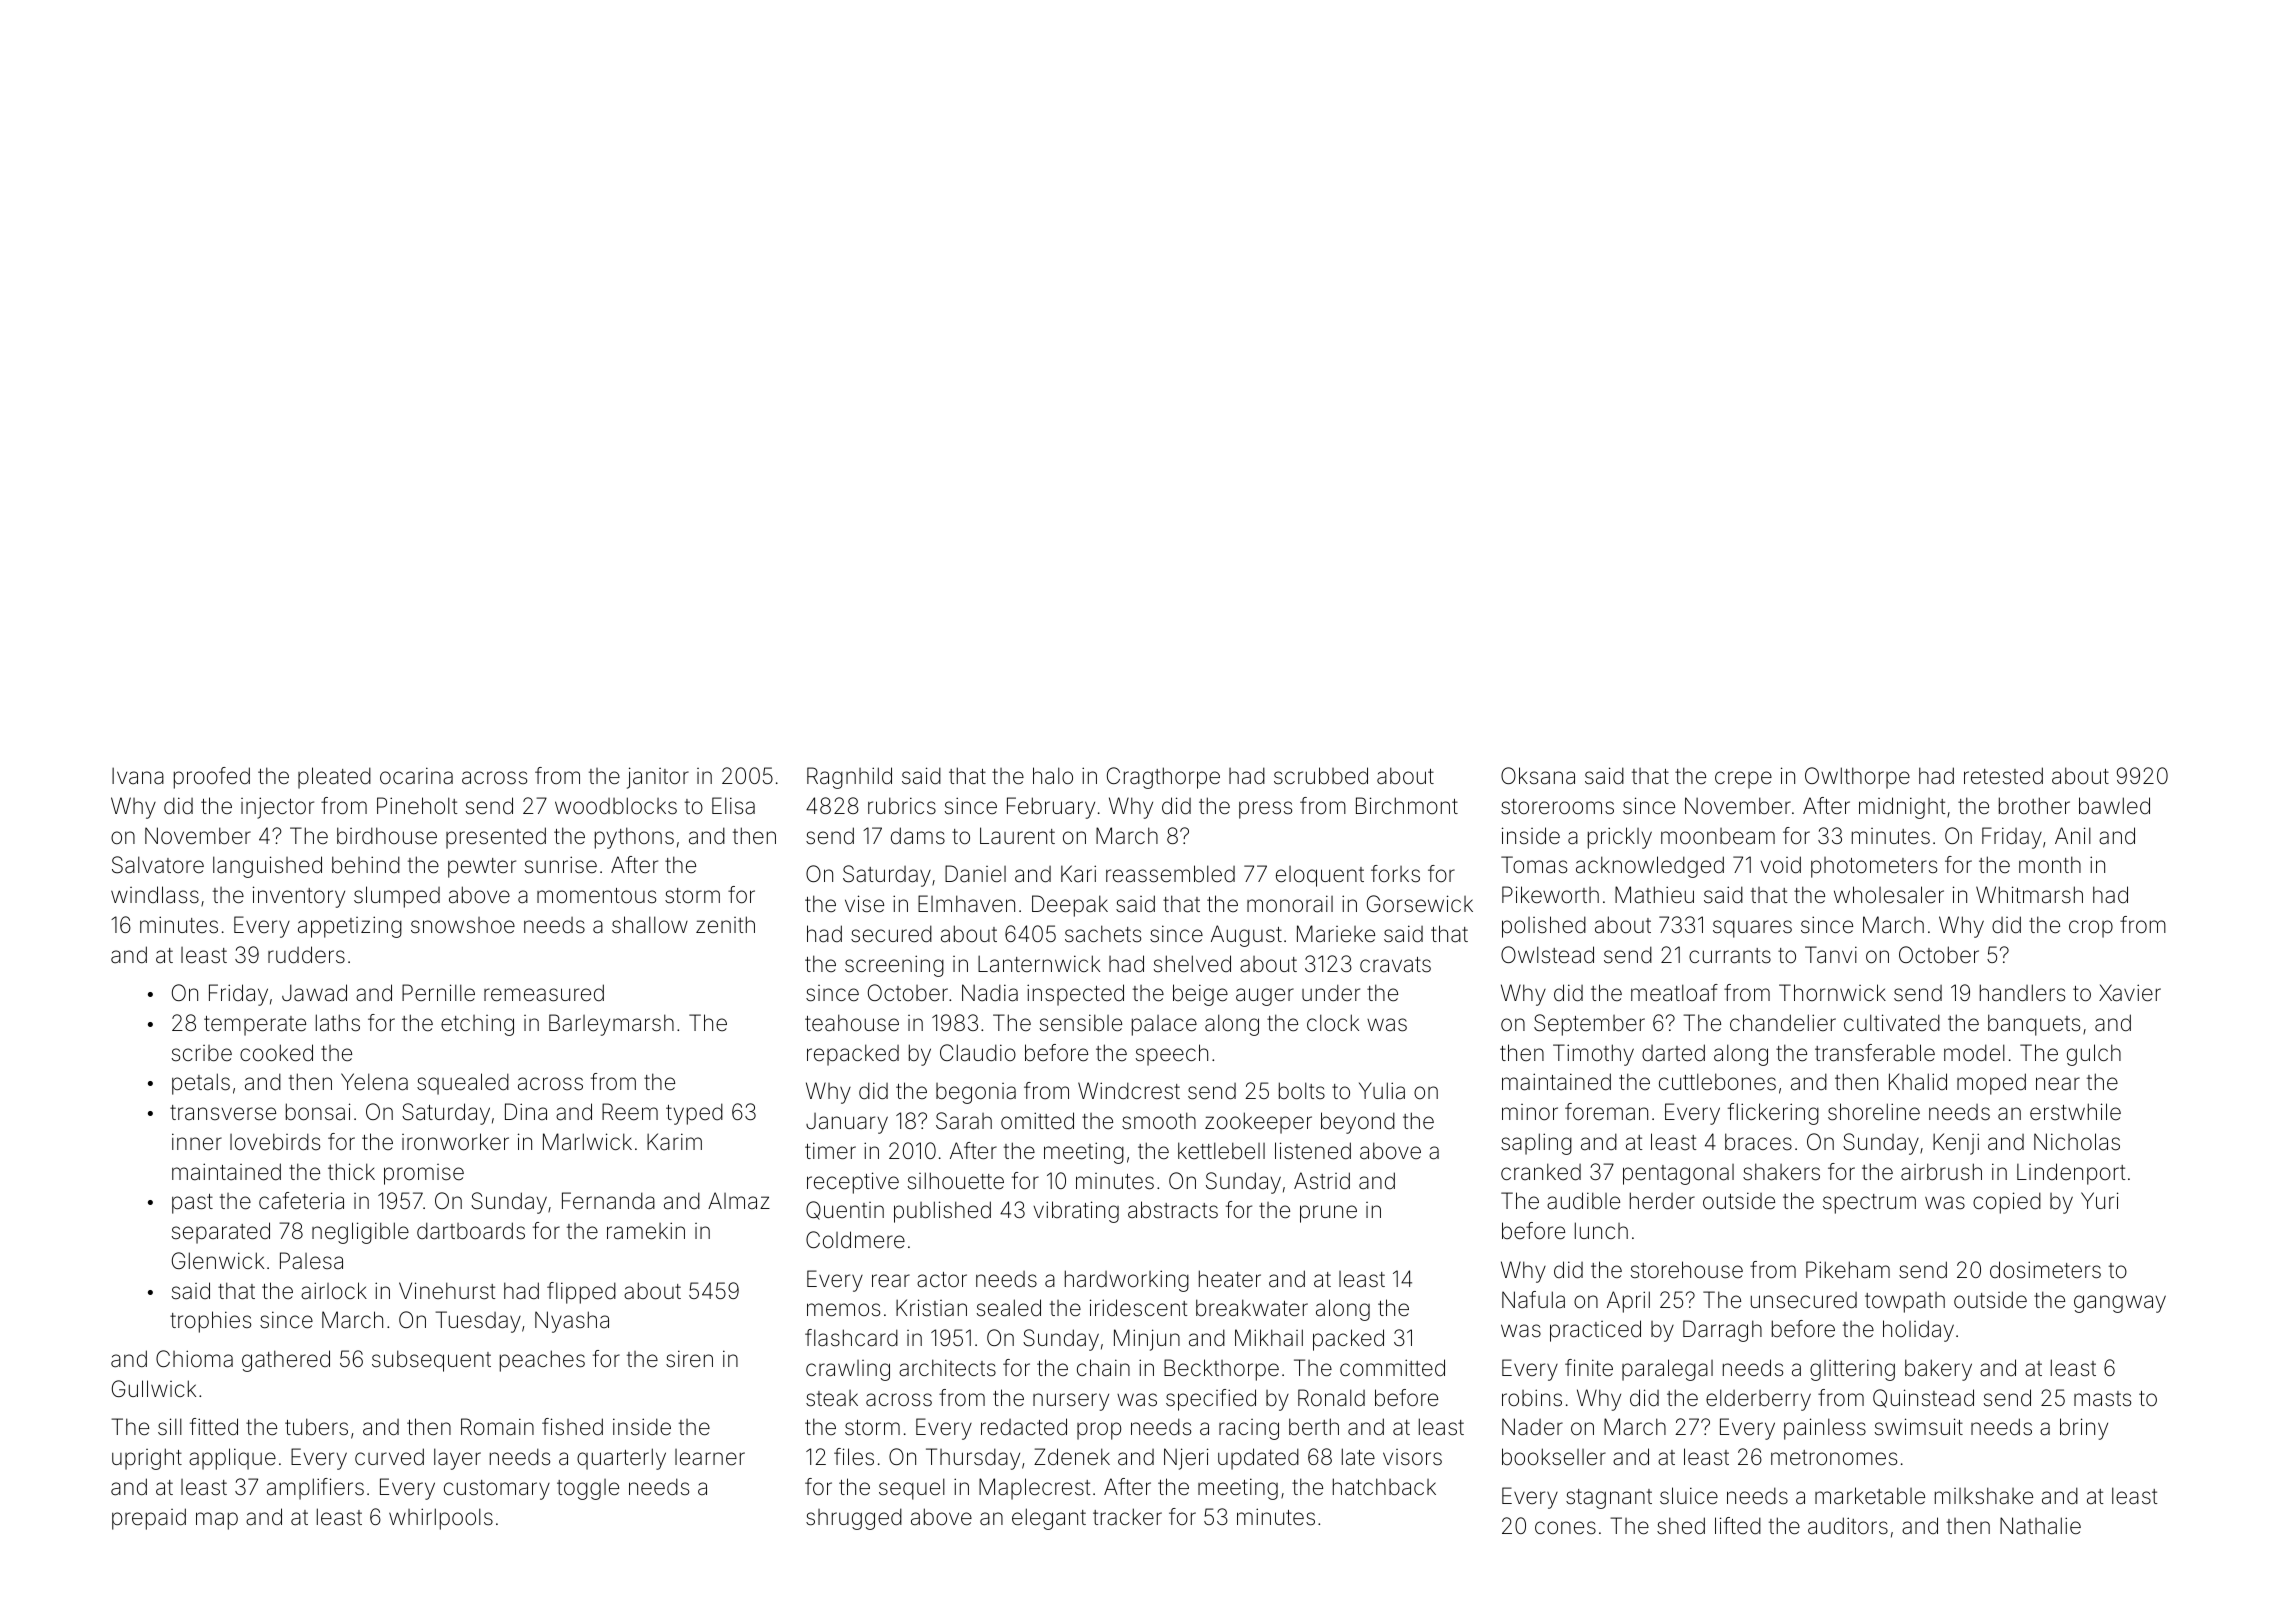 The width and height of the screenshot is (2282, 1614). Describe the element at coordinates (852, 1023) in the screenshot. I see `teahouse` at that location.
